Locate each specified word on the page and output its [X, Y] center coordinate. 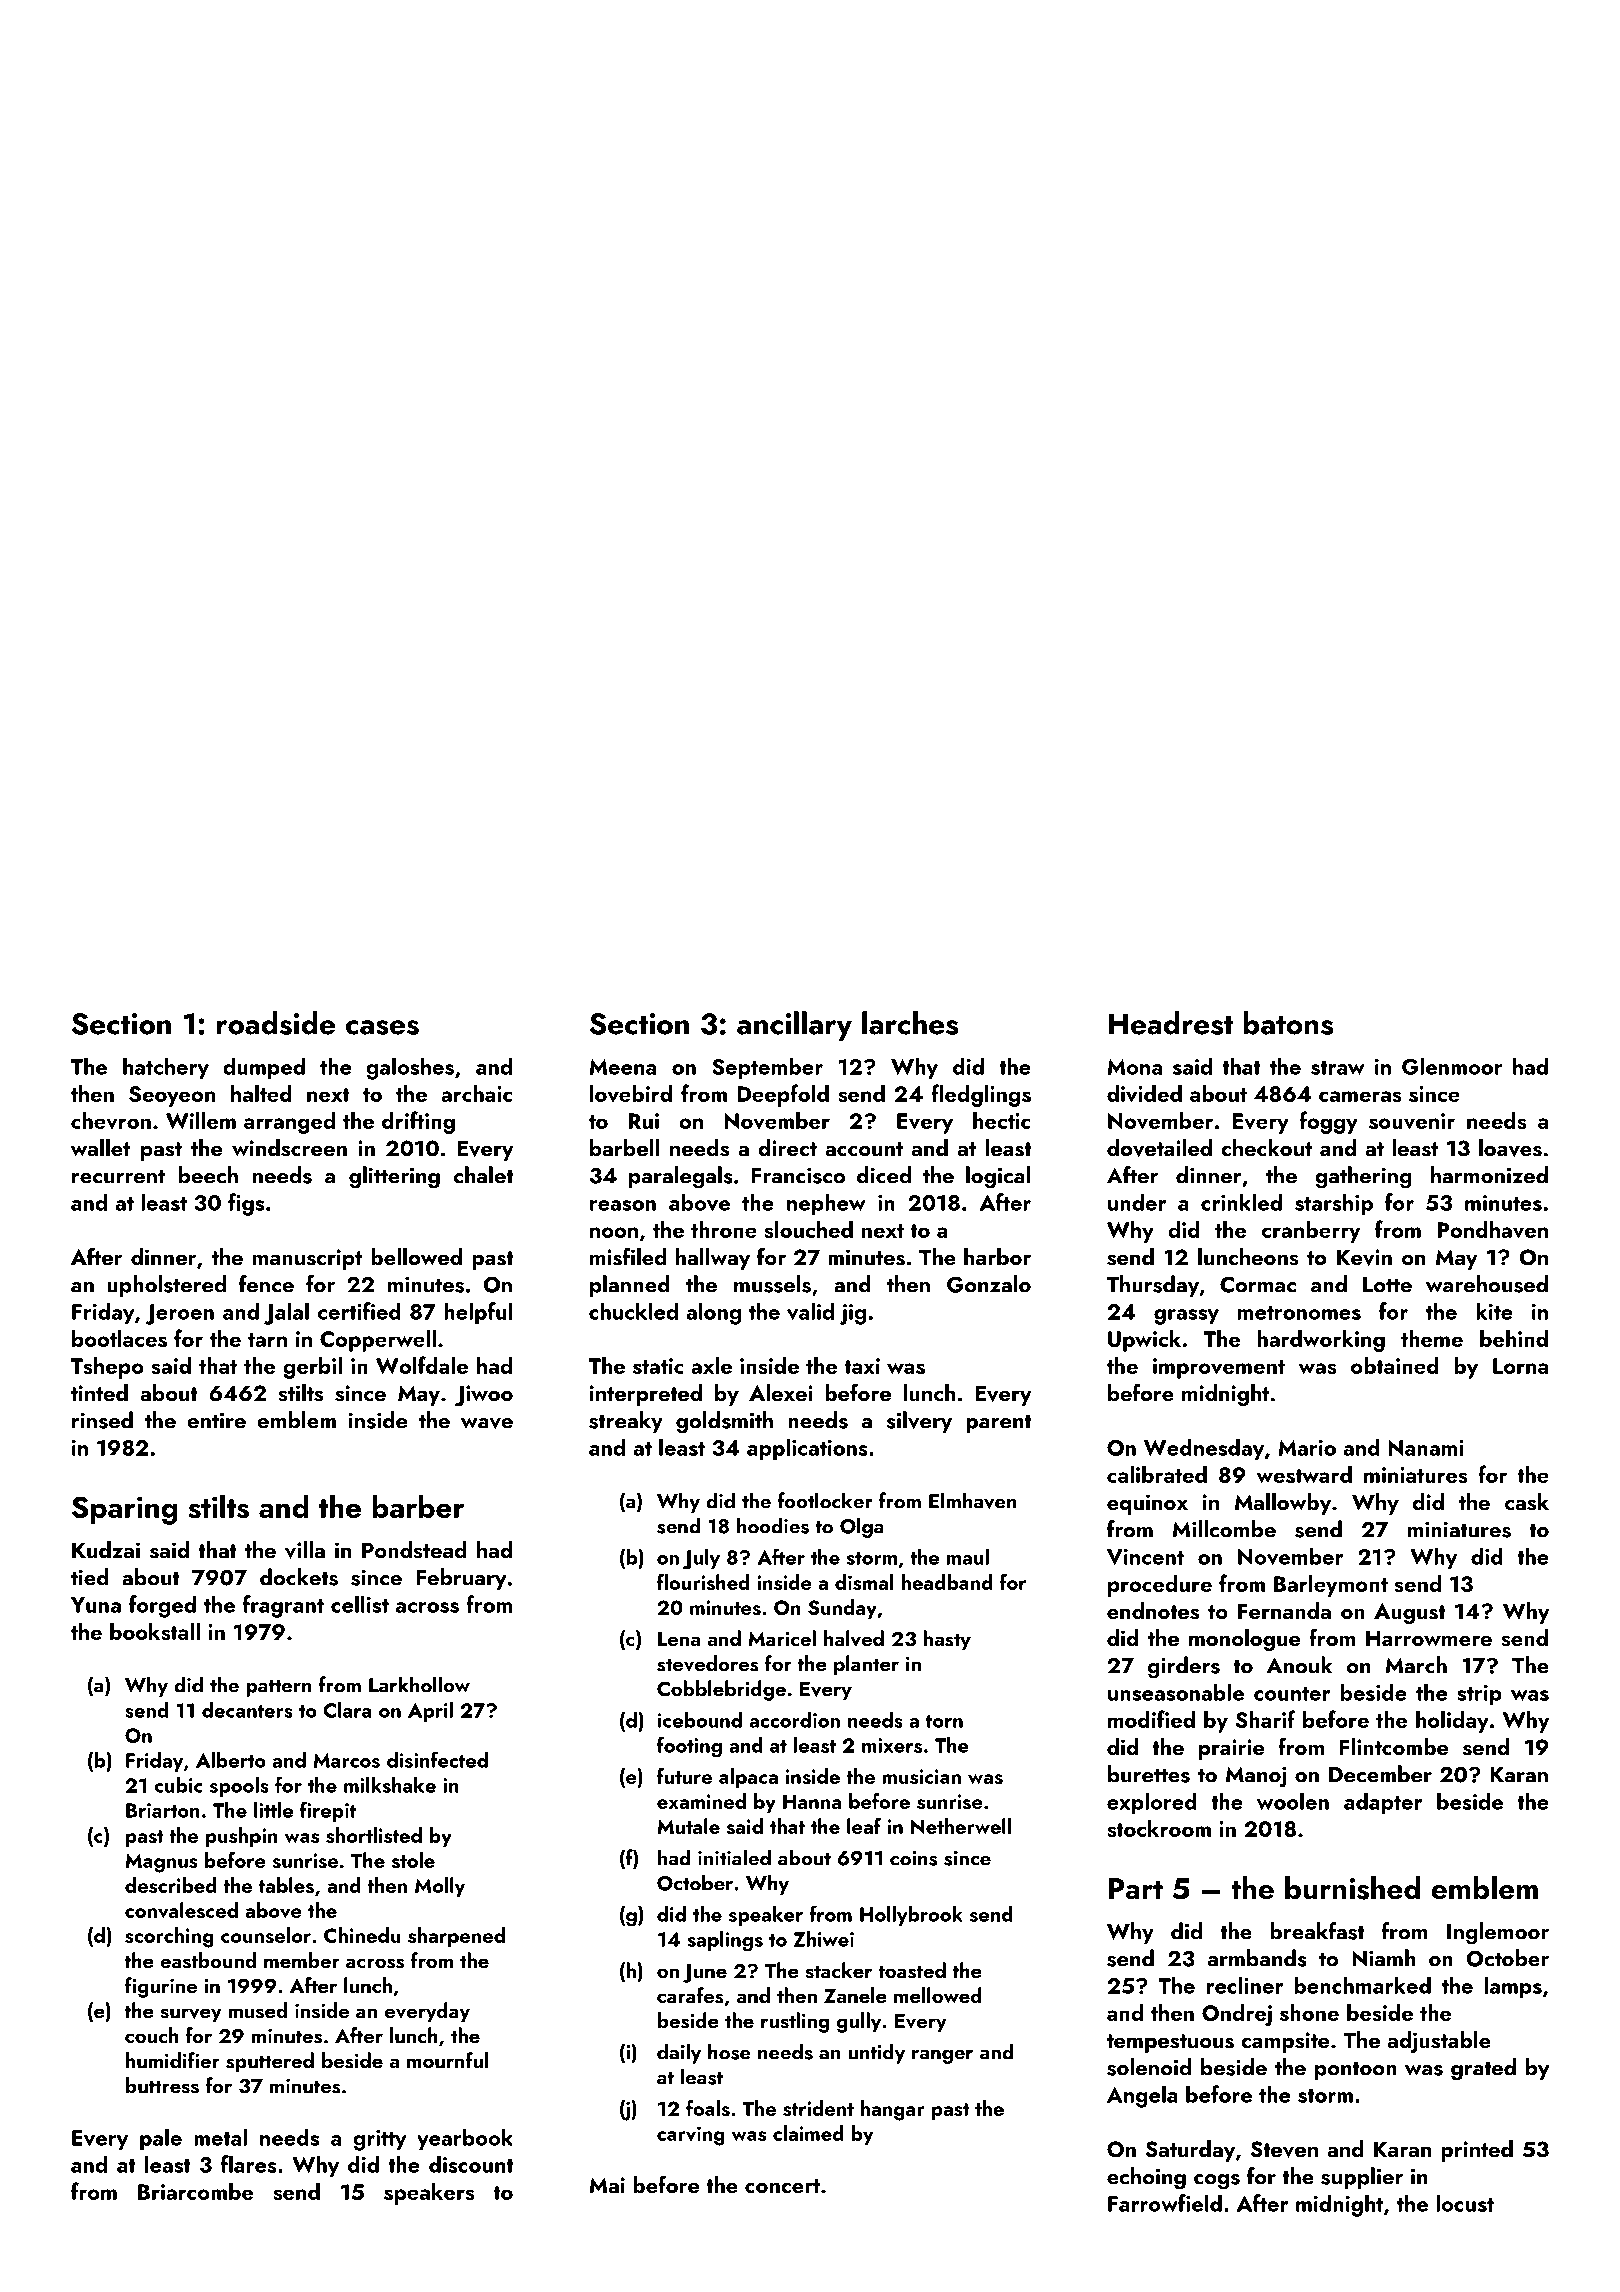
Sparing [124, 1510]
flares [249, 2164]
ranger [942, 2057]
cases [382, 1027]
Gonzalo [989, 1284]
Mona [1134, 1067]
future [684, 1776]
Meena [622, 1067]
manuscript [307, 1259]
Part [1136, 1889]
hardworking [1321, 1341]
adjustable [1439, 2042]
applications [807, 1449]
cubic [179, 1785]
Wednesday [1204, 1450]
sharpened [456, 1937]
